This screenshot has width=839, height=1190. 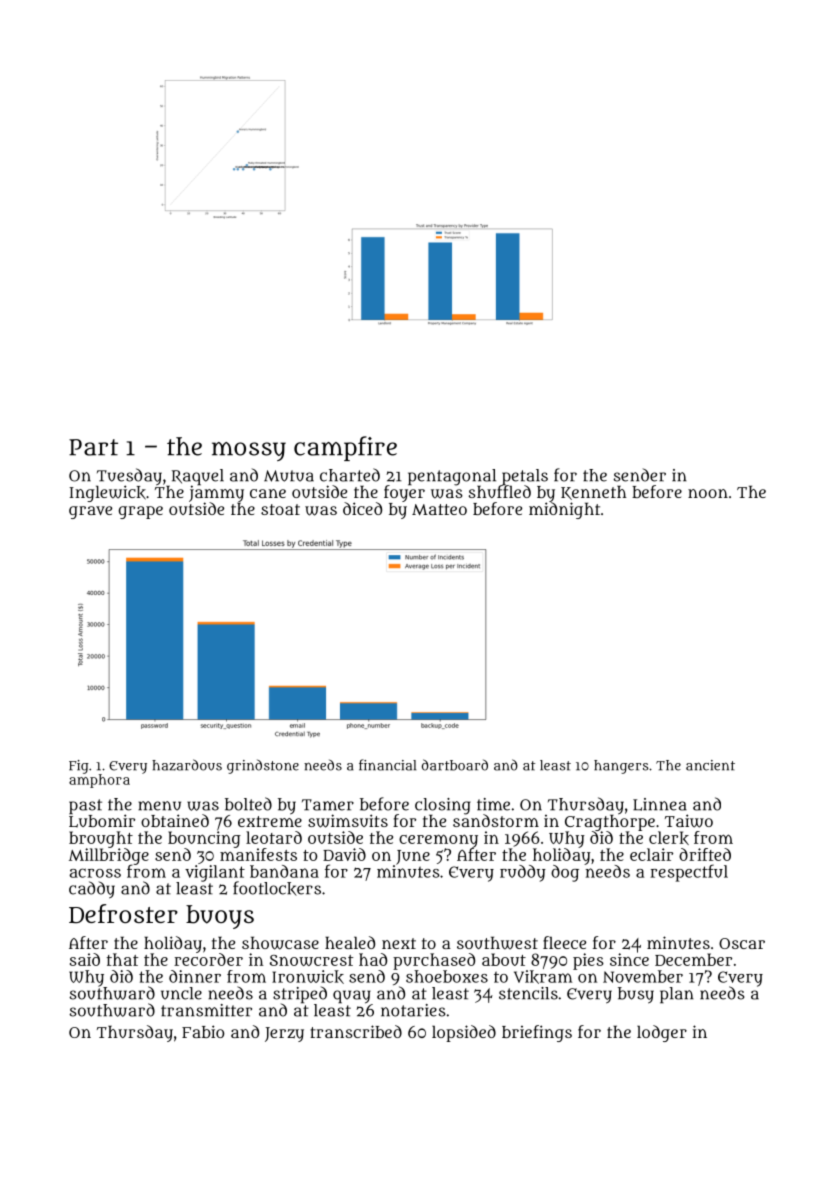 I want to click on ancient, so click(x=710, y=765).
